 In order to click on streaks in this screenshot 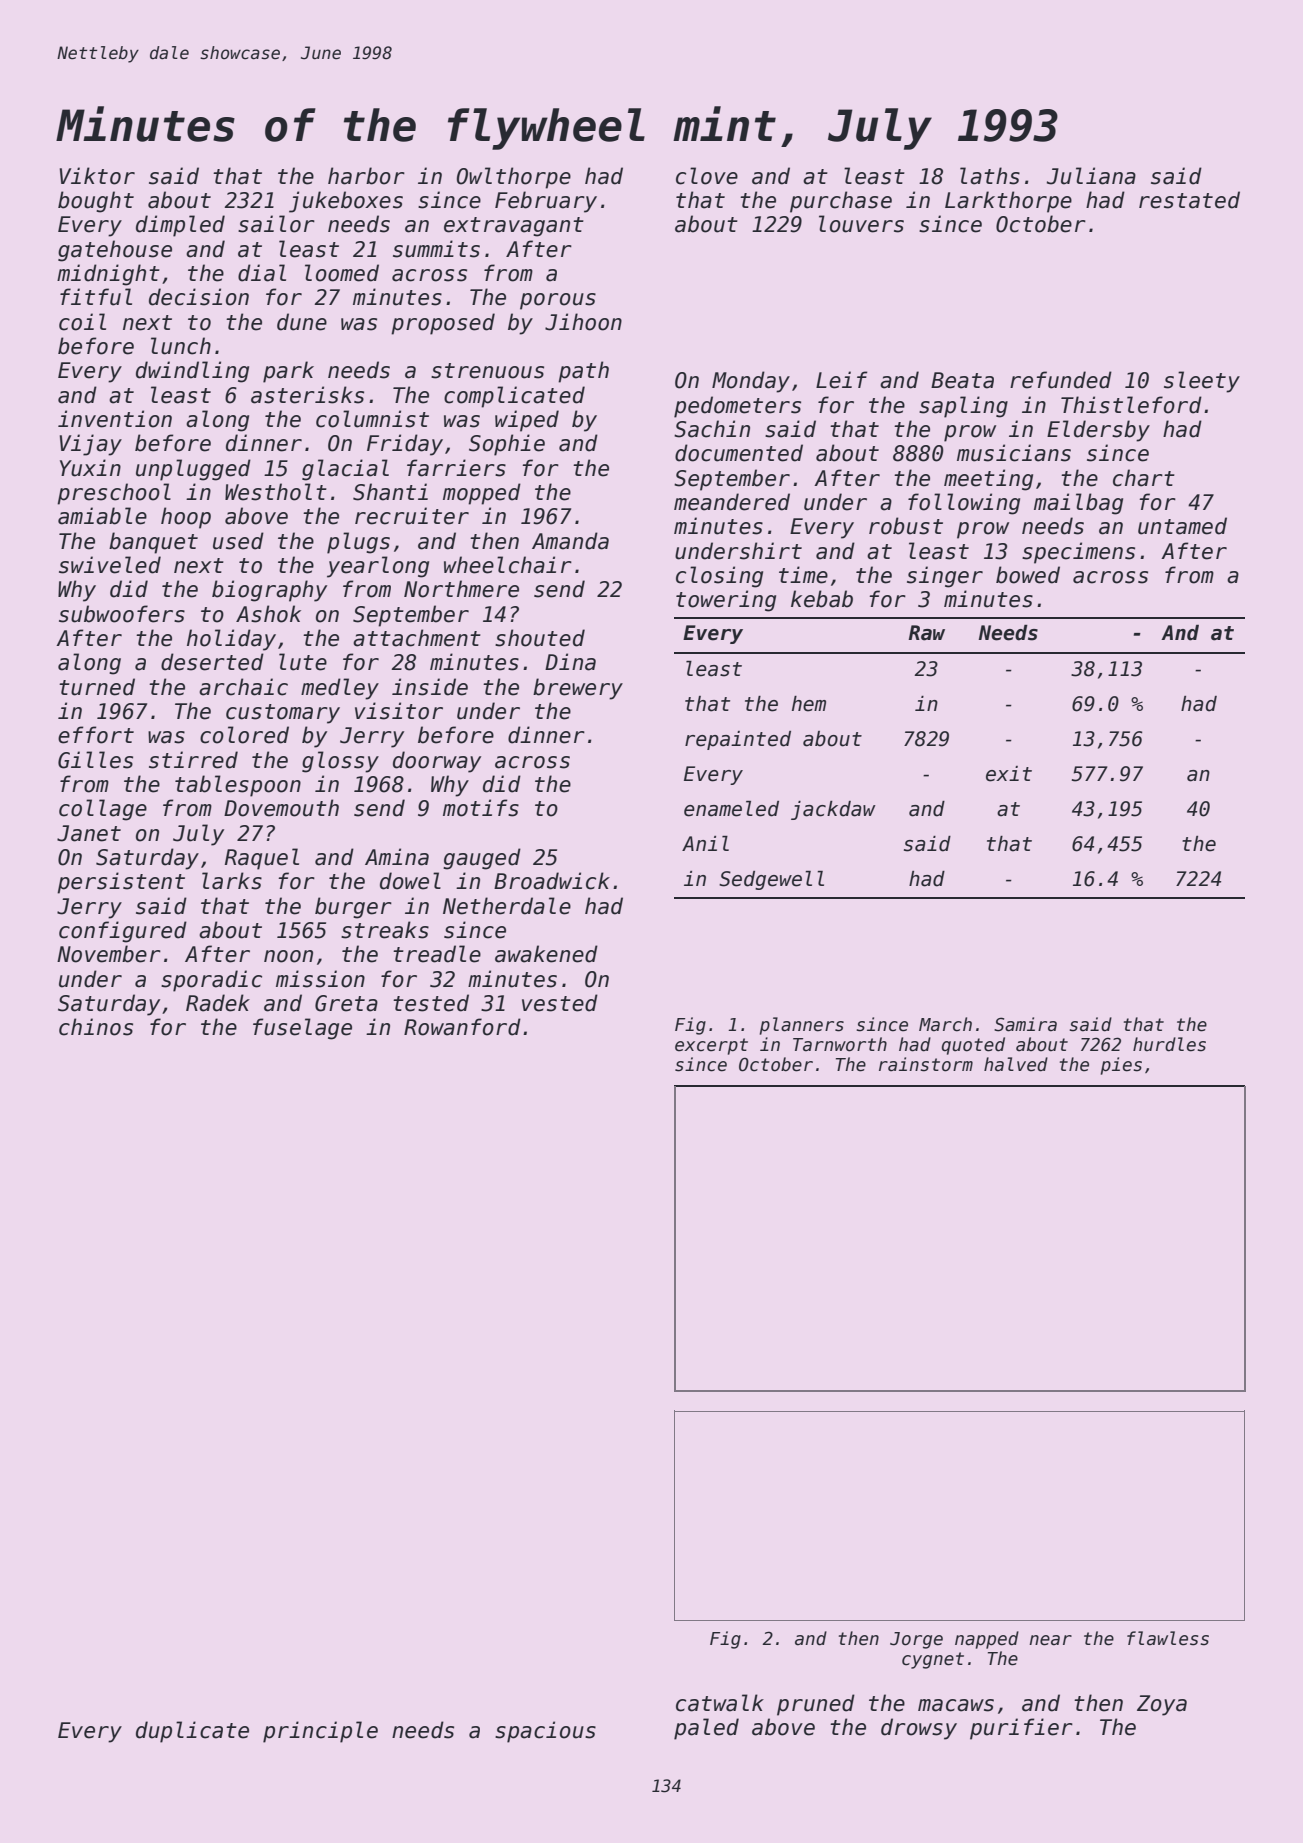, I will do `click(385, 930)`.
